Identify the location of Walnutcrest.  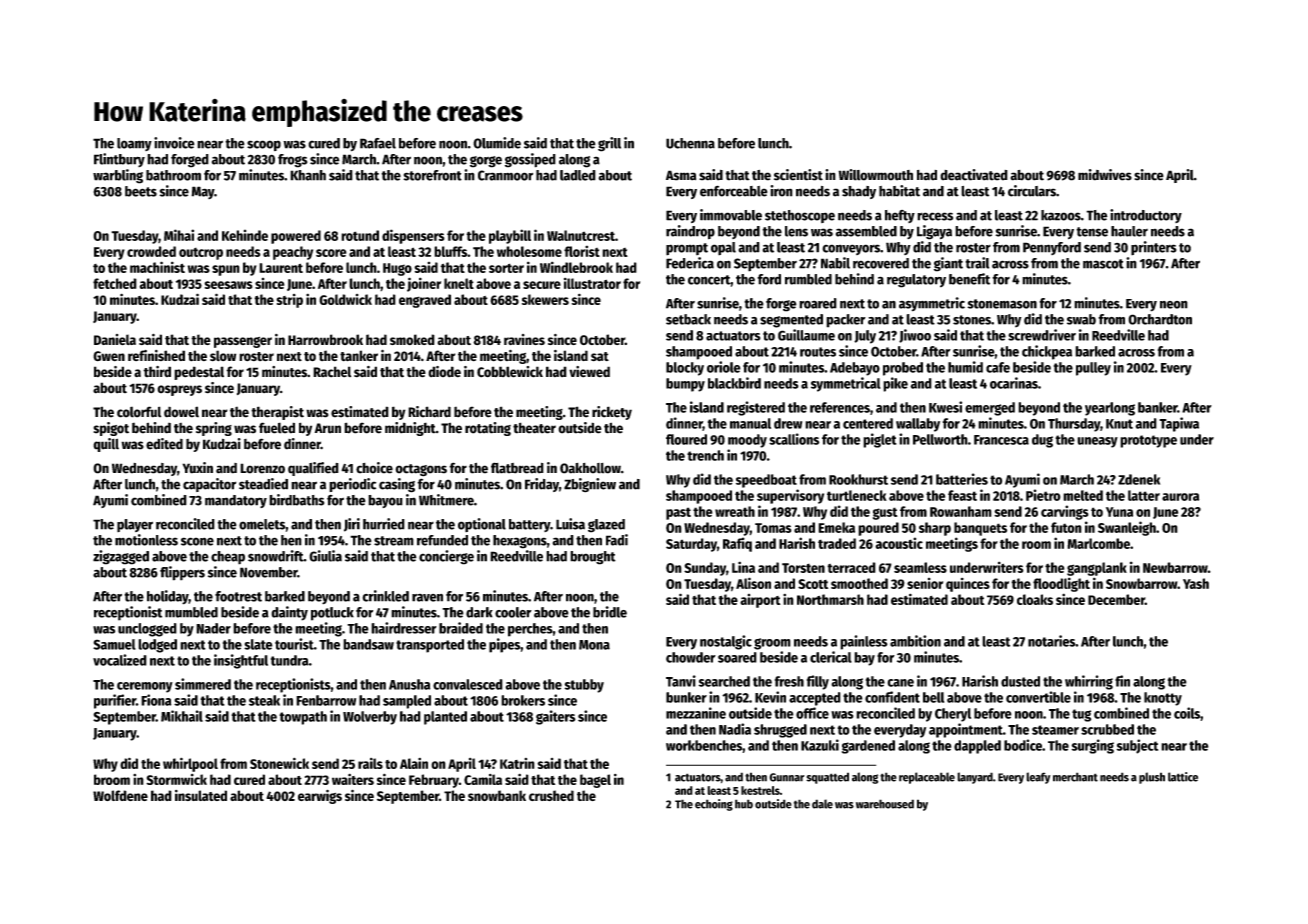
(581, 235).
